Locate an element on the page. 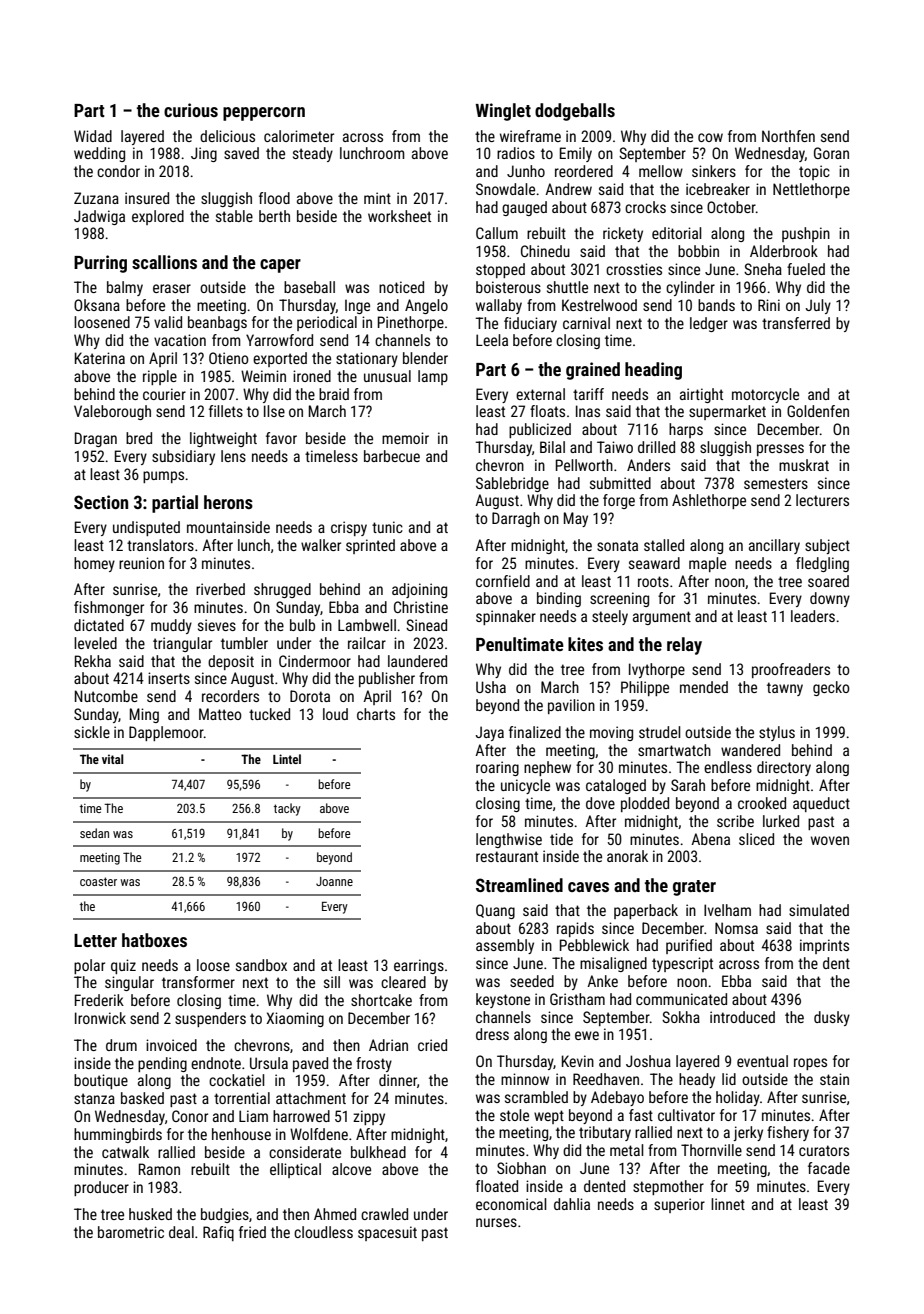 The image size is (924, 1314). homey is located at coordinates (94, 564).
